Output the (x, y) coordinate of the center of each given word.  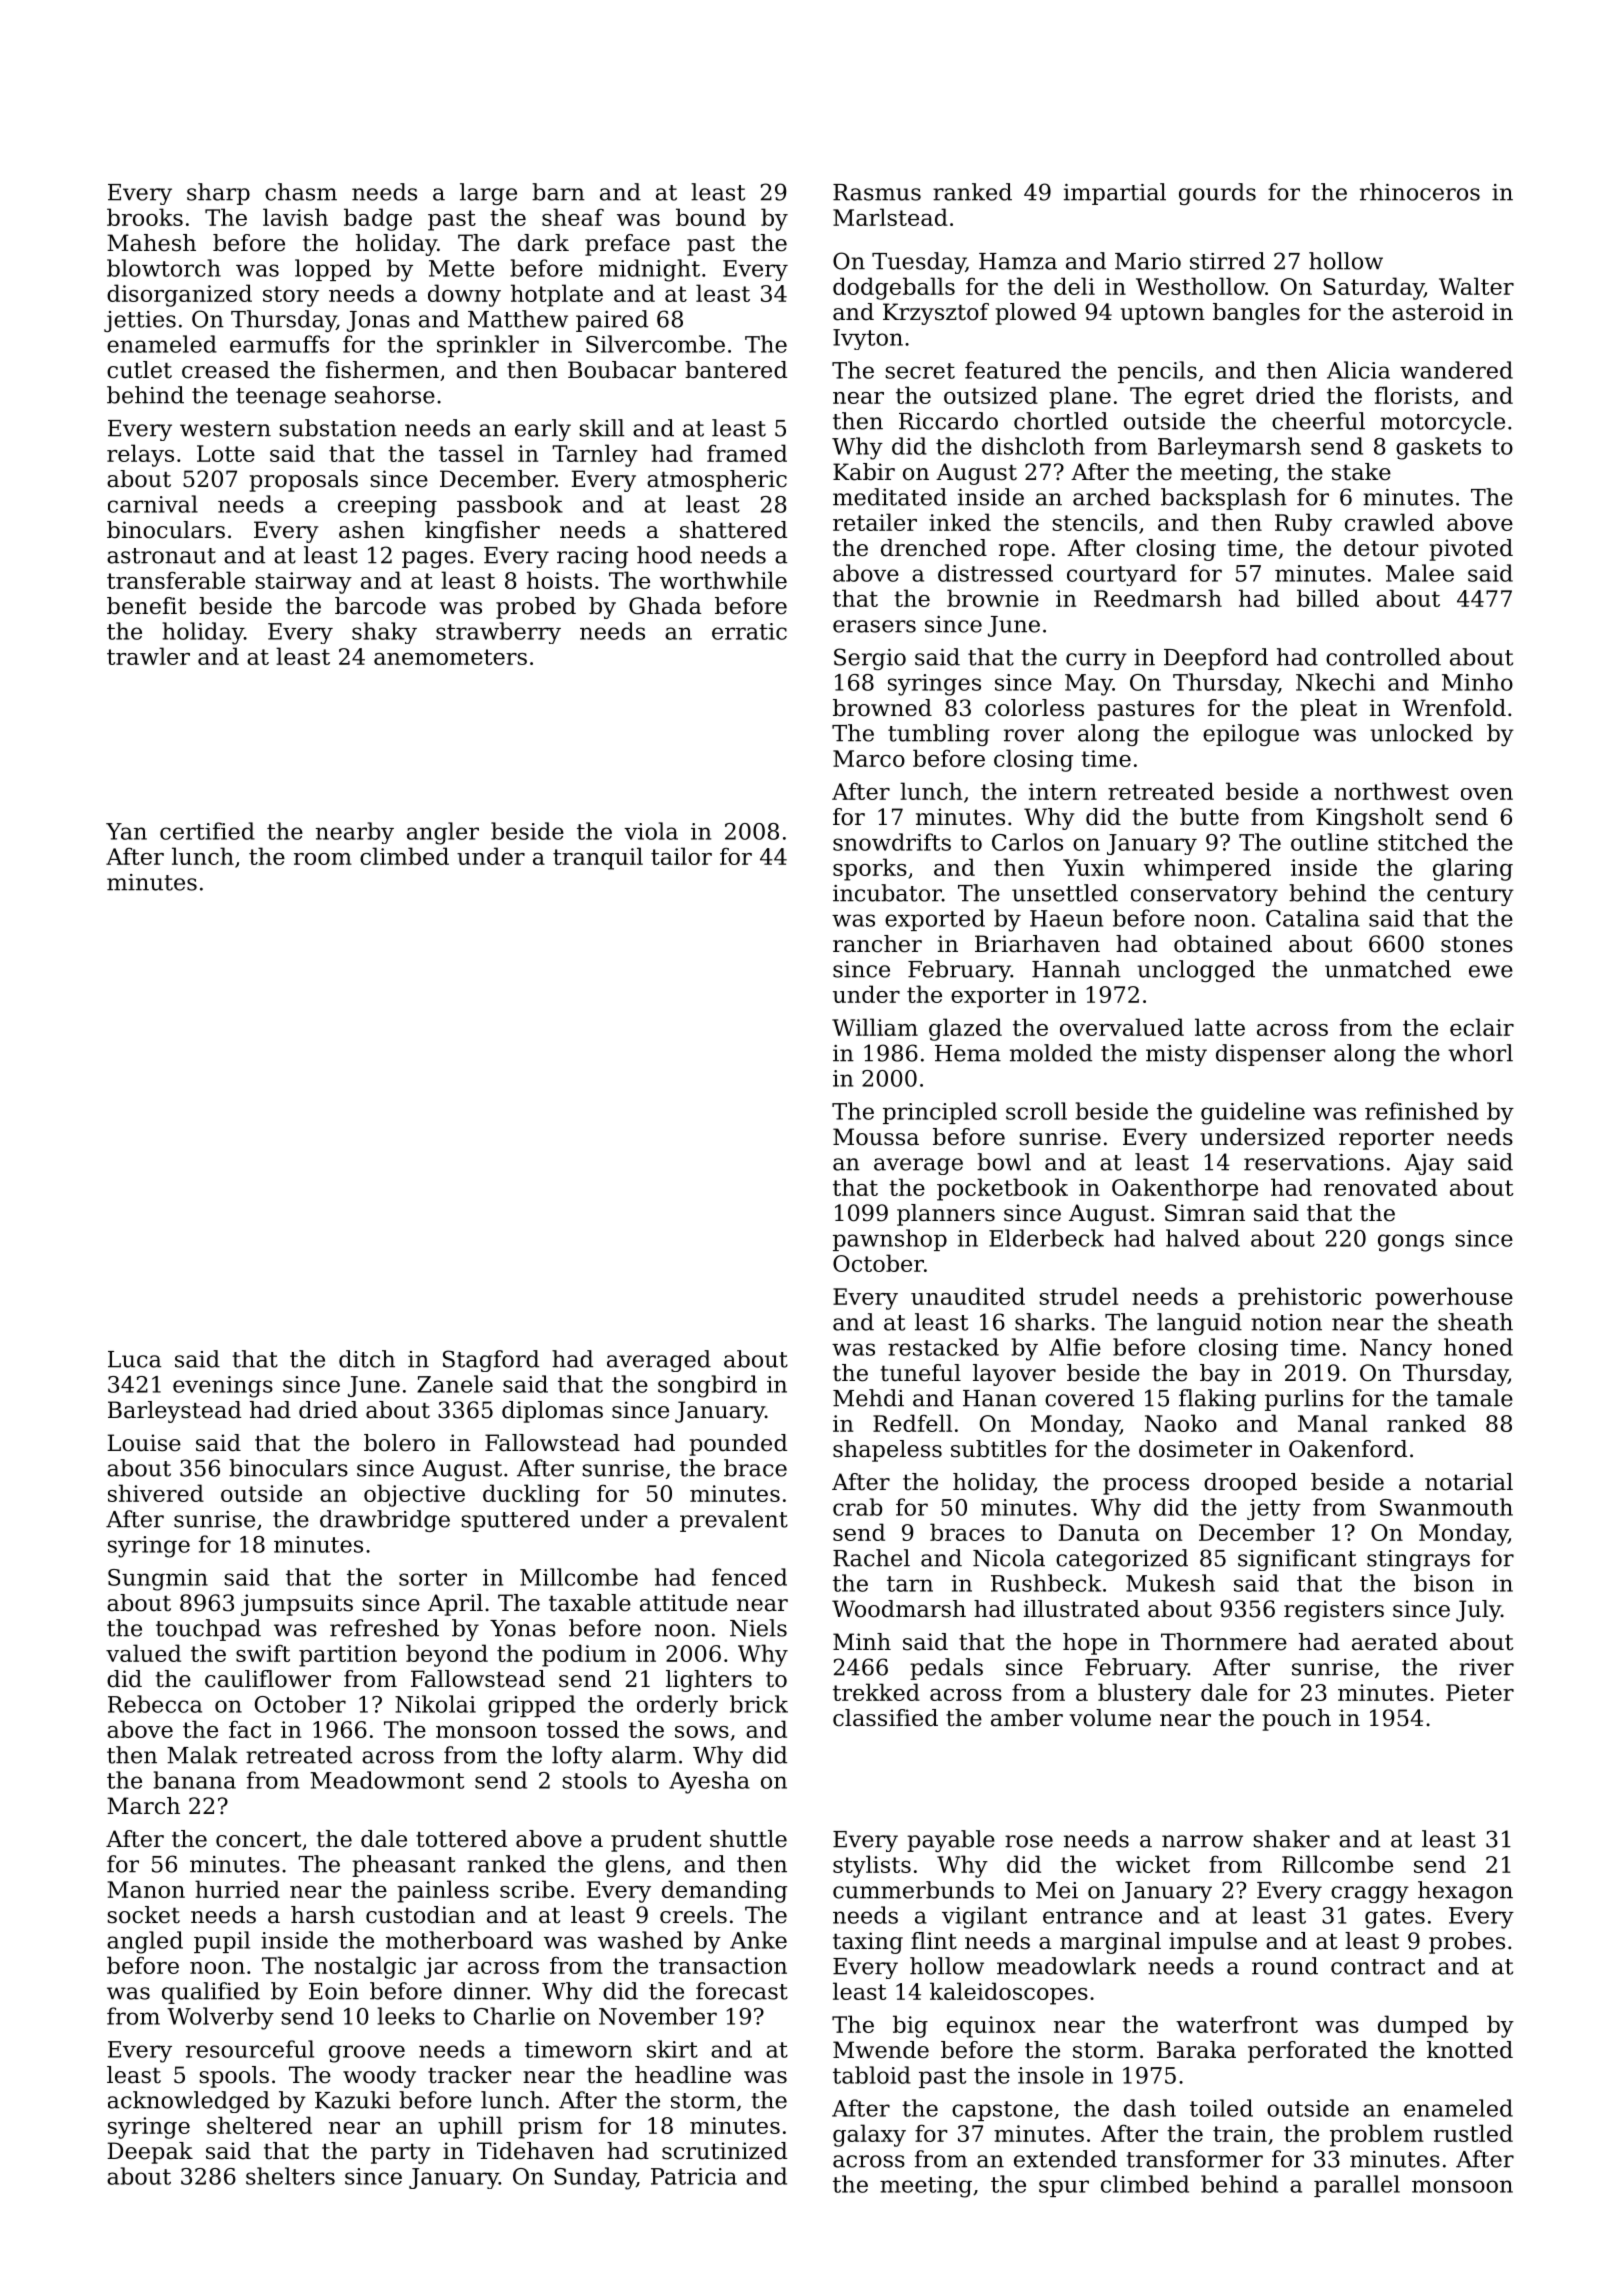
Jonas (378, 321)
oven (1487, 794)
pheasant (404, 1866)
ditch (367, 1359)
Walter (1476, 286)
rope (1024, 552)
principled (940, 1113)
